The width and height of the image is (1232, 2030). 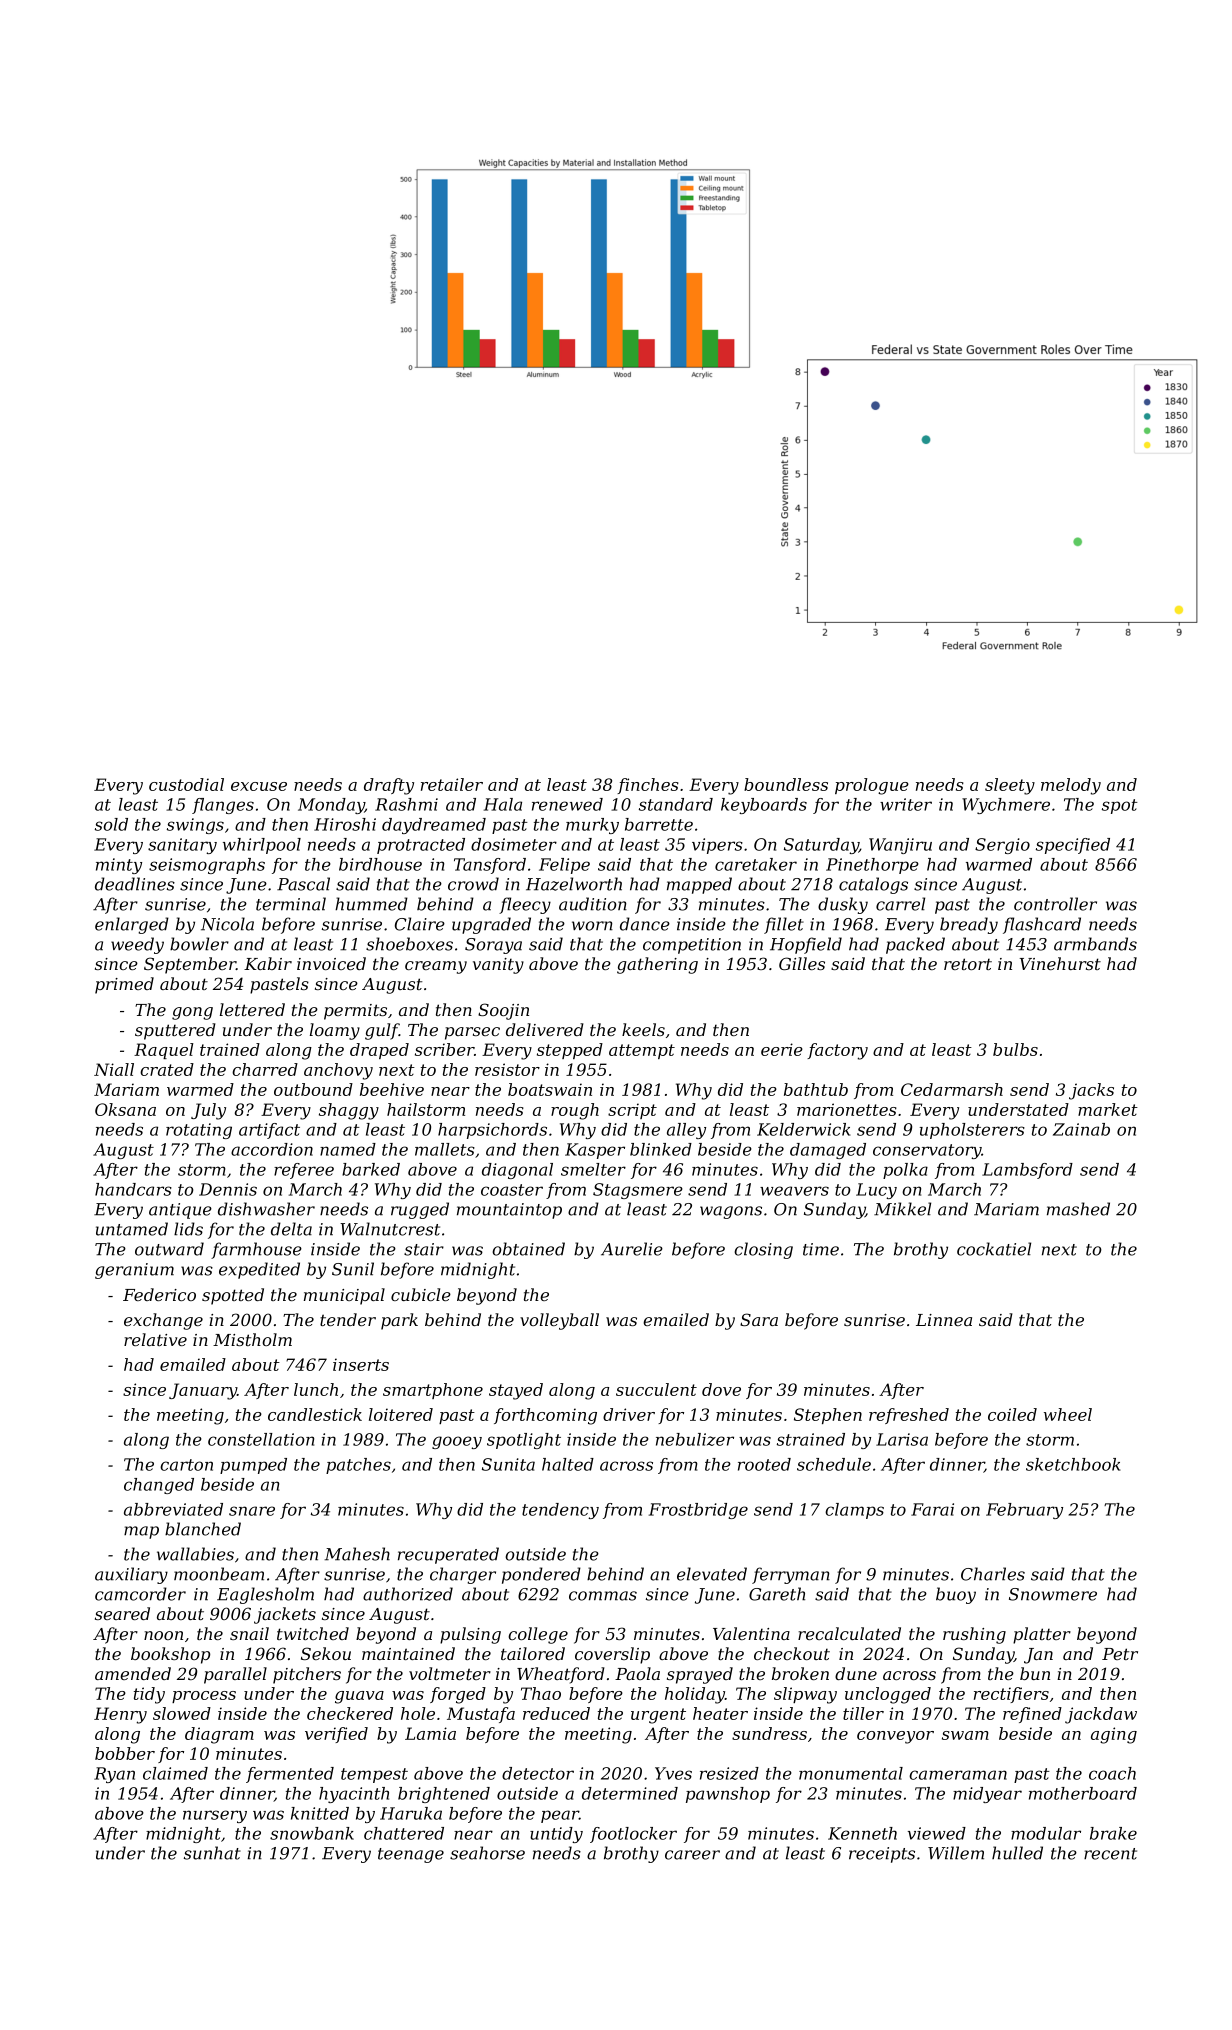 I want to click on inserts, so click(x=361, y=1364).
